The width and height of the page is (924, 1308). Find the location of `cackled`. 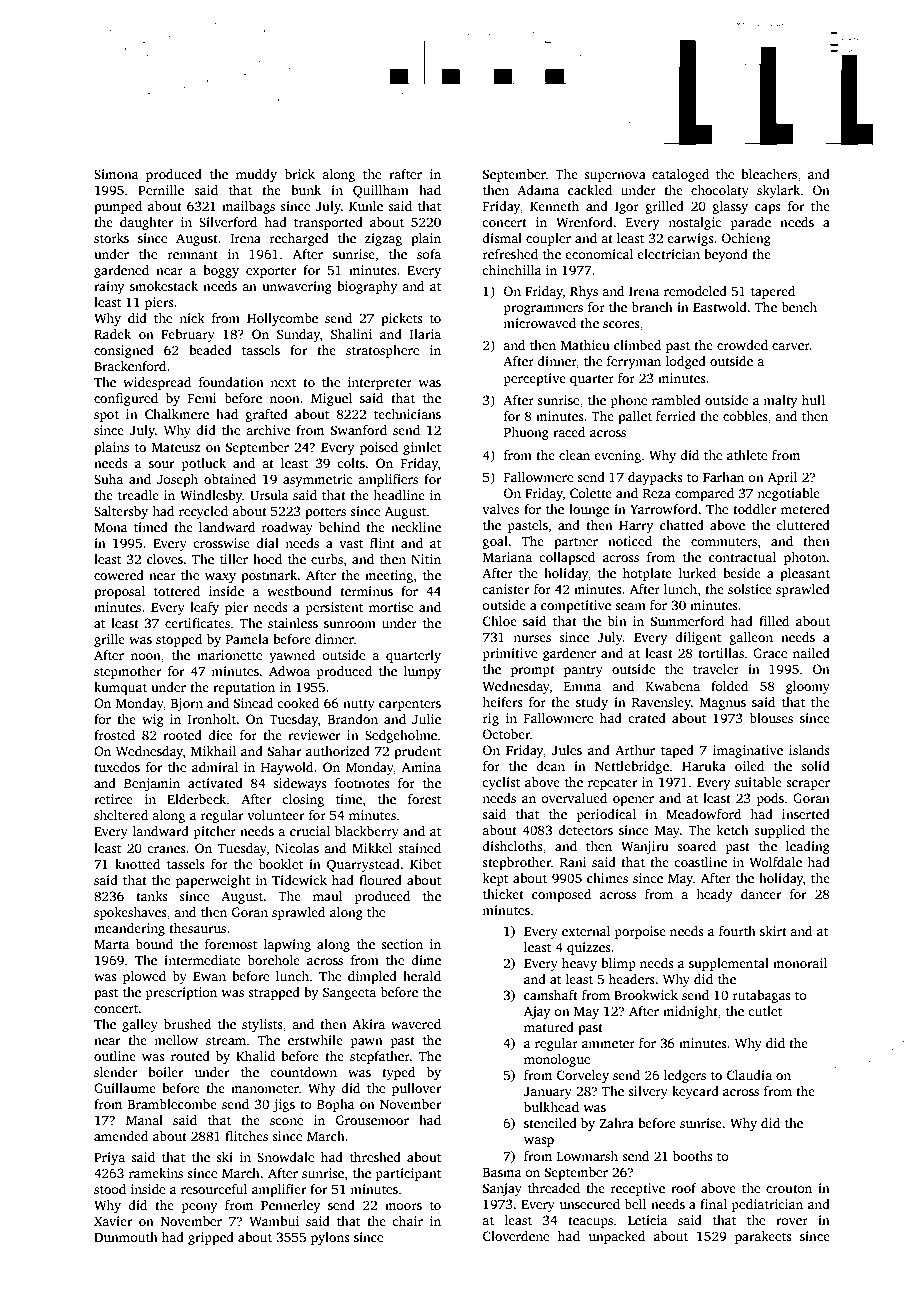

cackled is located at coordinates (590, 190).
